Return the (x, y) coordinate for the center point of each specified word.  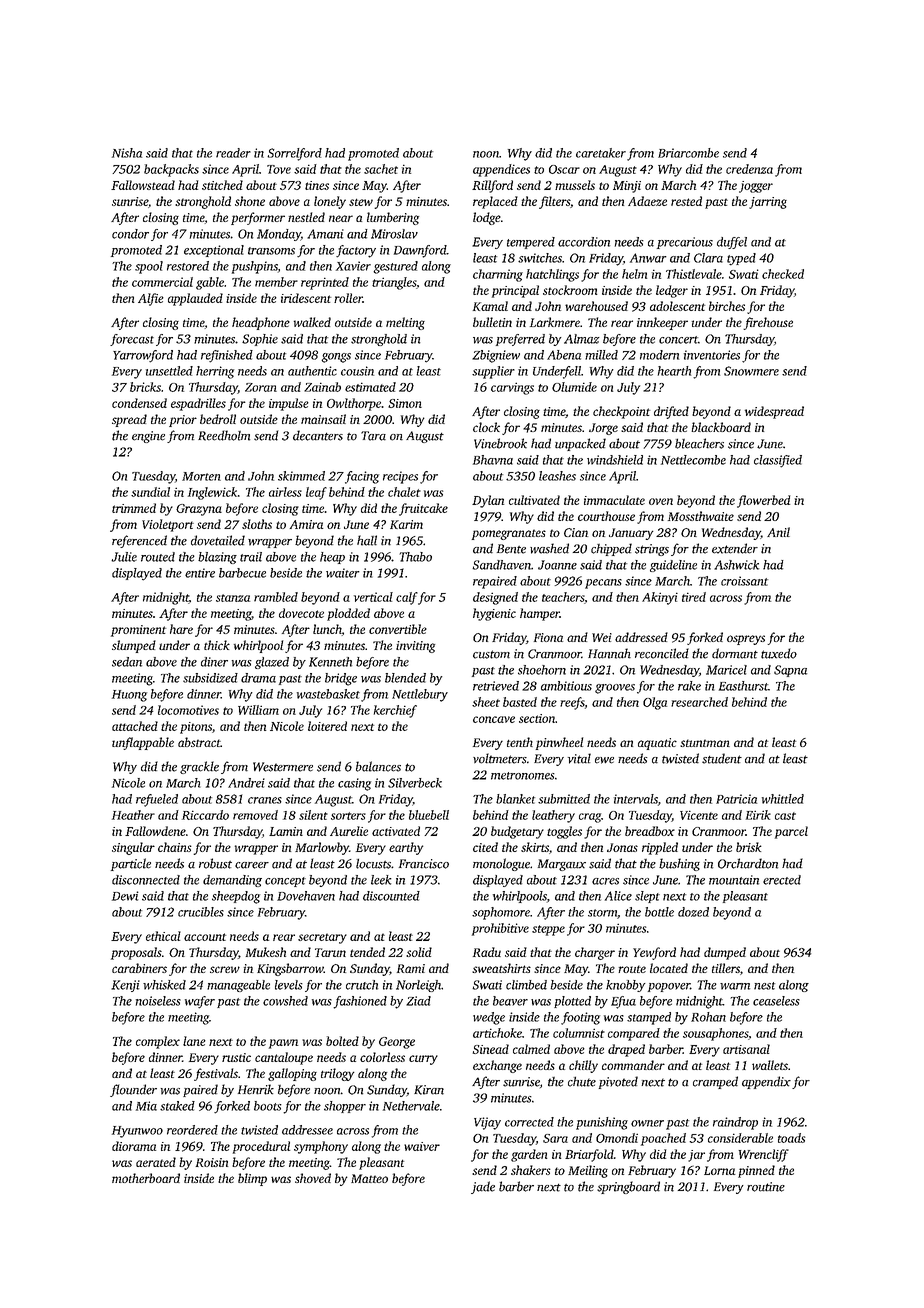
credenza (749, 169)
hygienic (494, 614)
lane (194, 1041)
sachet (381, 169)
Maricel (726, 670)
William (258, 710)
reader (233, 153)
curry (423, 1060)
